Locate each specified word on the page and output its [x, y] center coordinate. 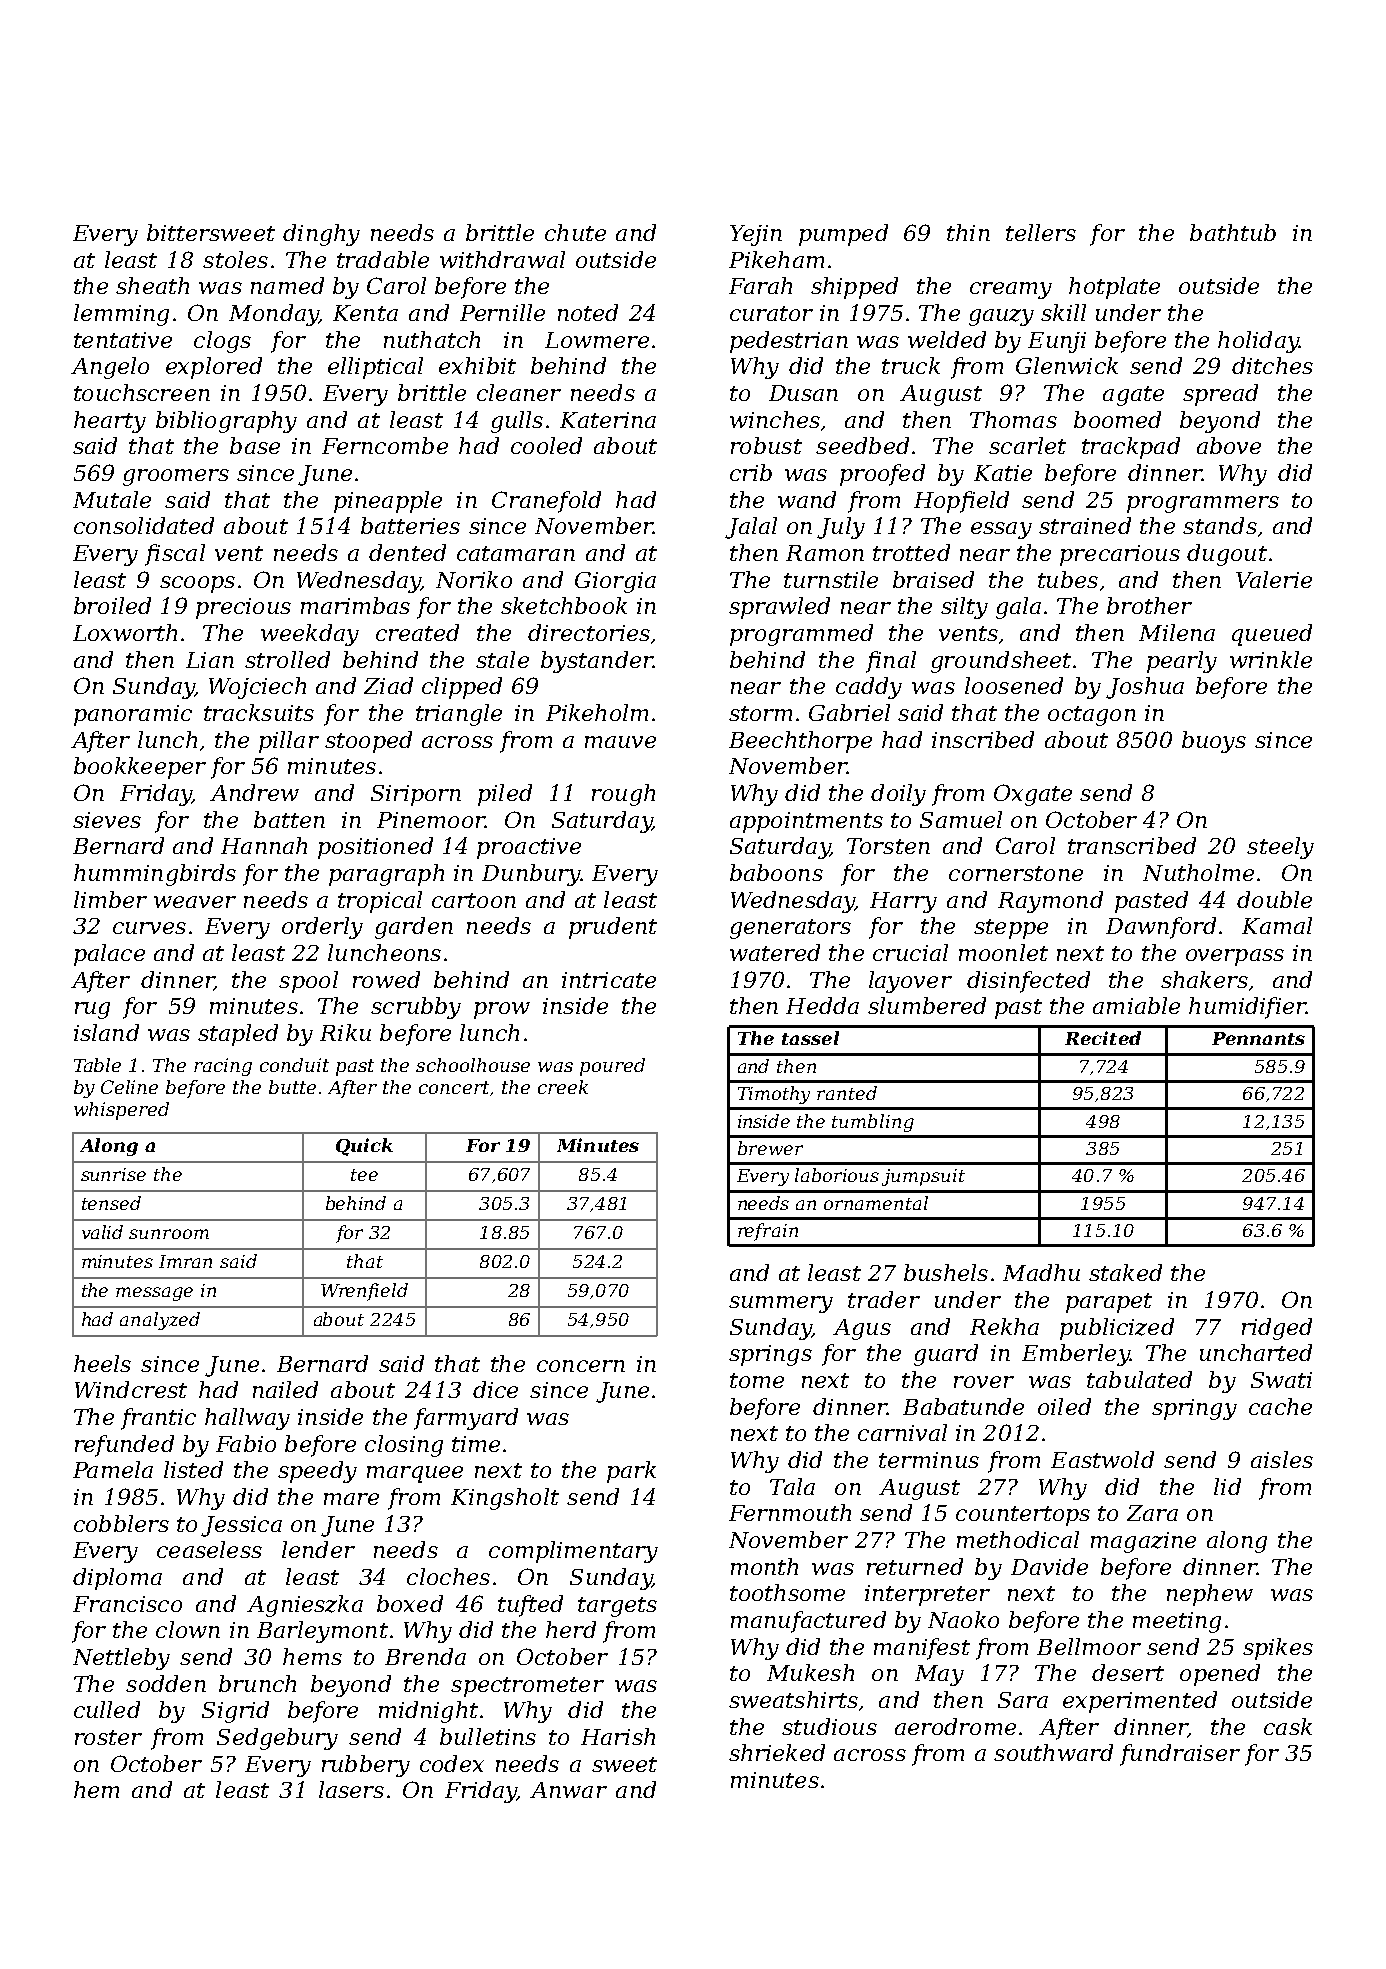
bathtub [1233, 232]
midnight [428, 1712]
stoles [235, 259]
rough [623, 795]
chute [575, 232]
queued [1272, 635]
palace [109, 955]
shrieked [777, 1752]
